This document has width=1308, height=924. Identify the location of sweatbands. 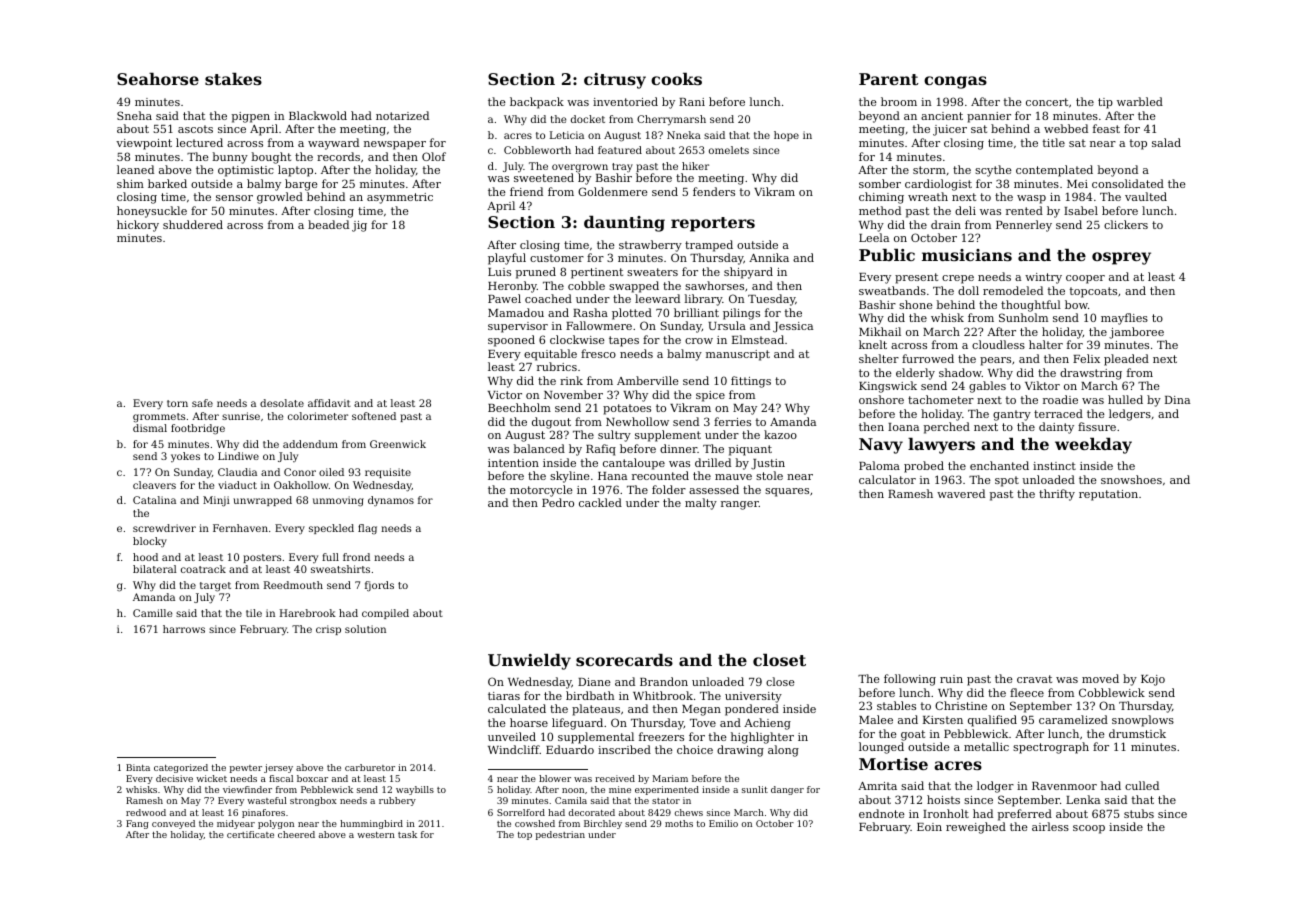
(892, 290).
